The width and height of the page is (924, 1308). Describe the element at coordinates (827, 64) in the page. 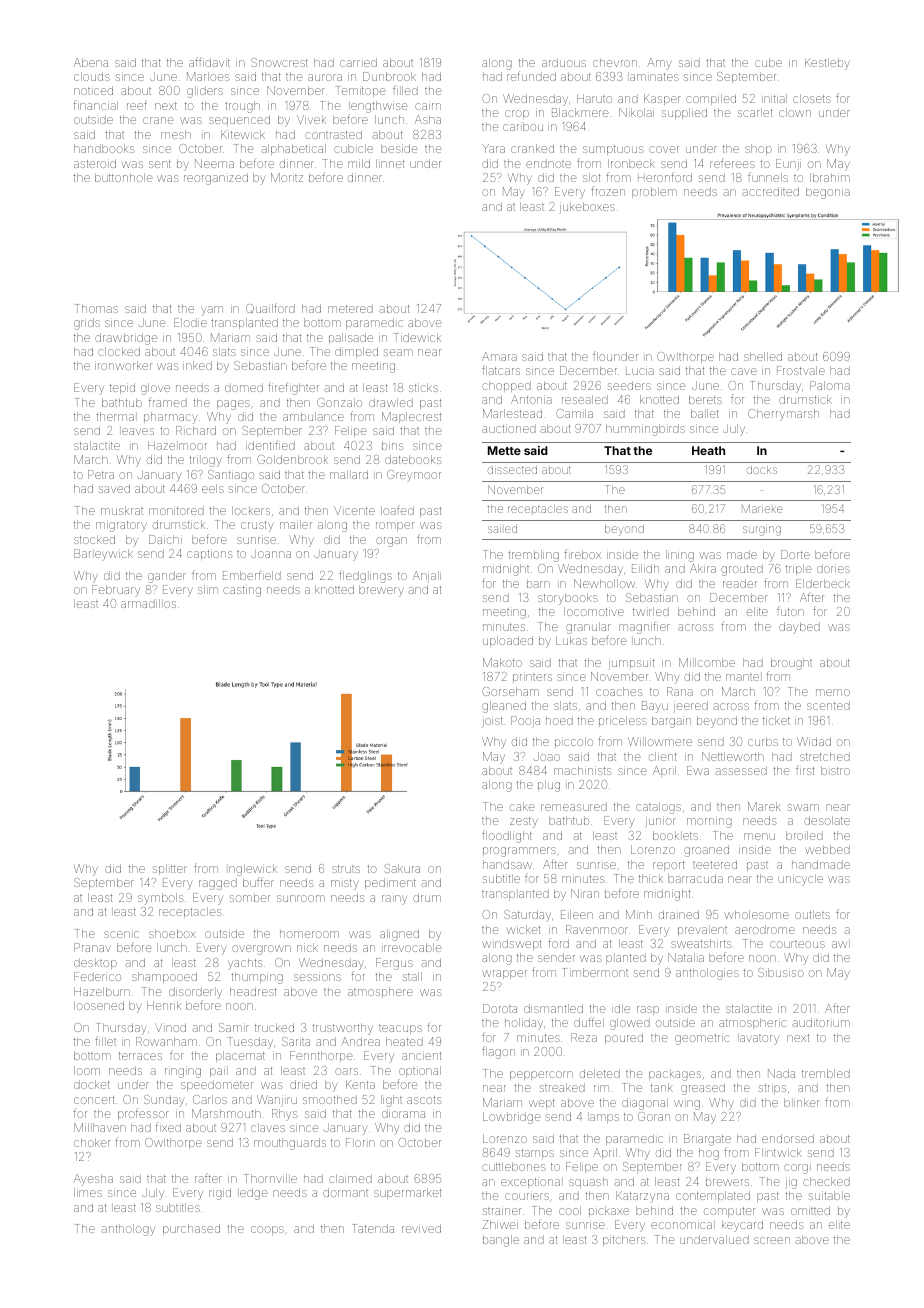

I see `Kestleby` at that location.
